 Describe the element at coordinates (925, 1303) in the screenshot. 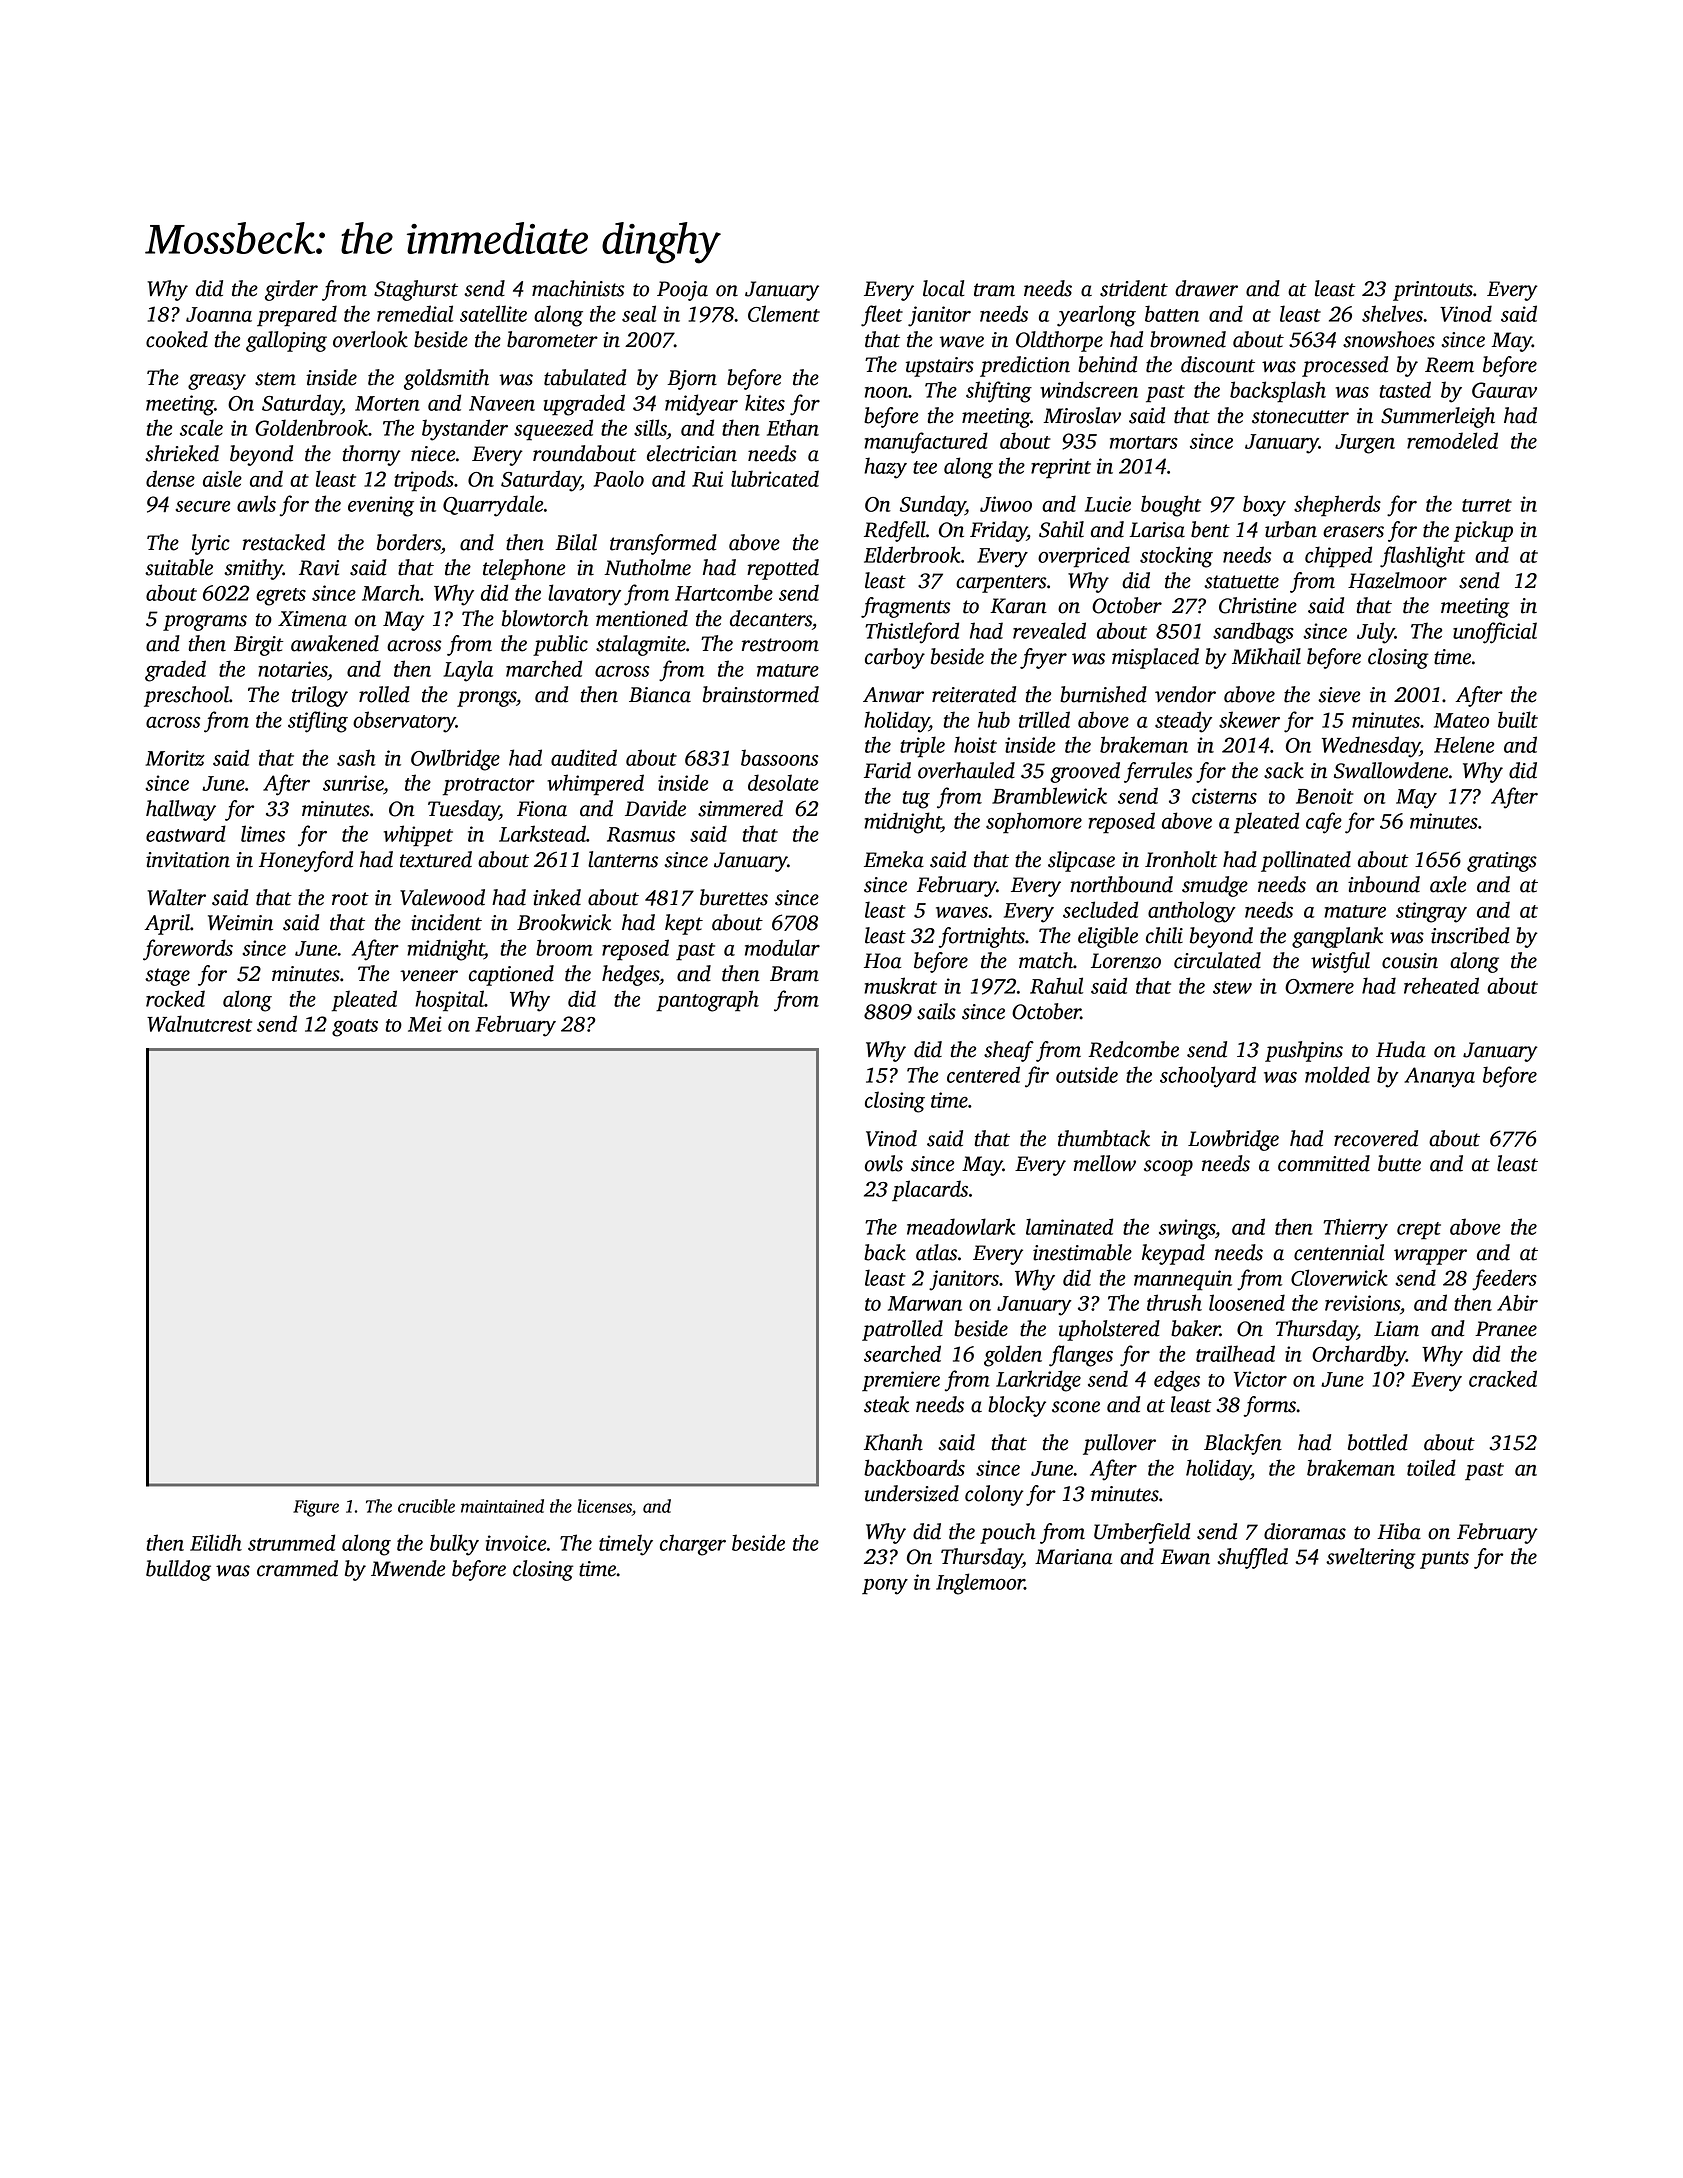

I see `Marwan` at that location.
